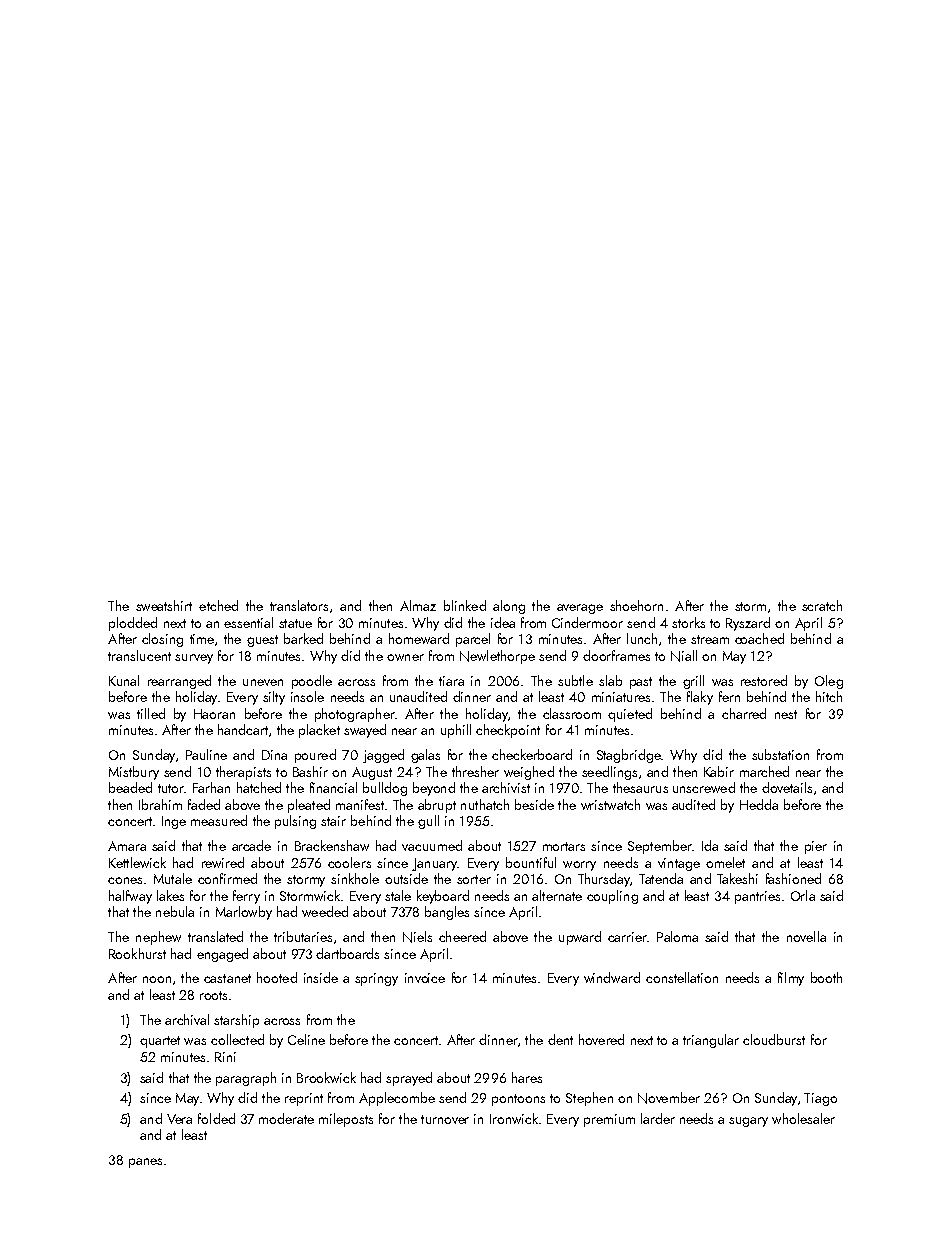 The image size is (952, 1233). Describe the element at coordinates (612, 977) in the page. I see `windward` at that location.
